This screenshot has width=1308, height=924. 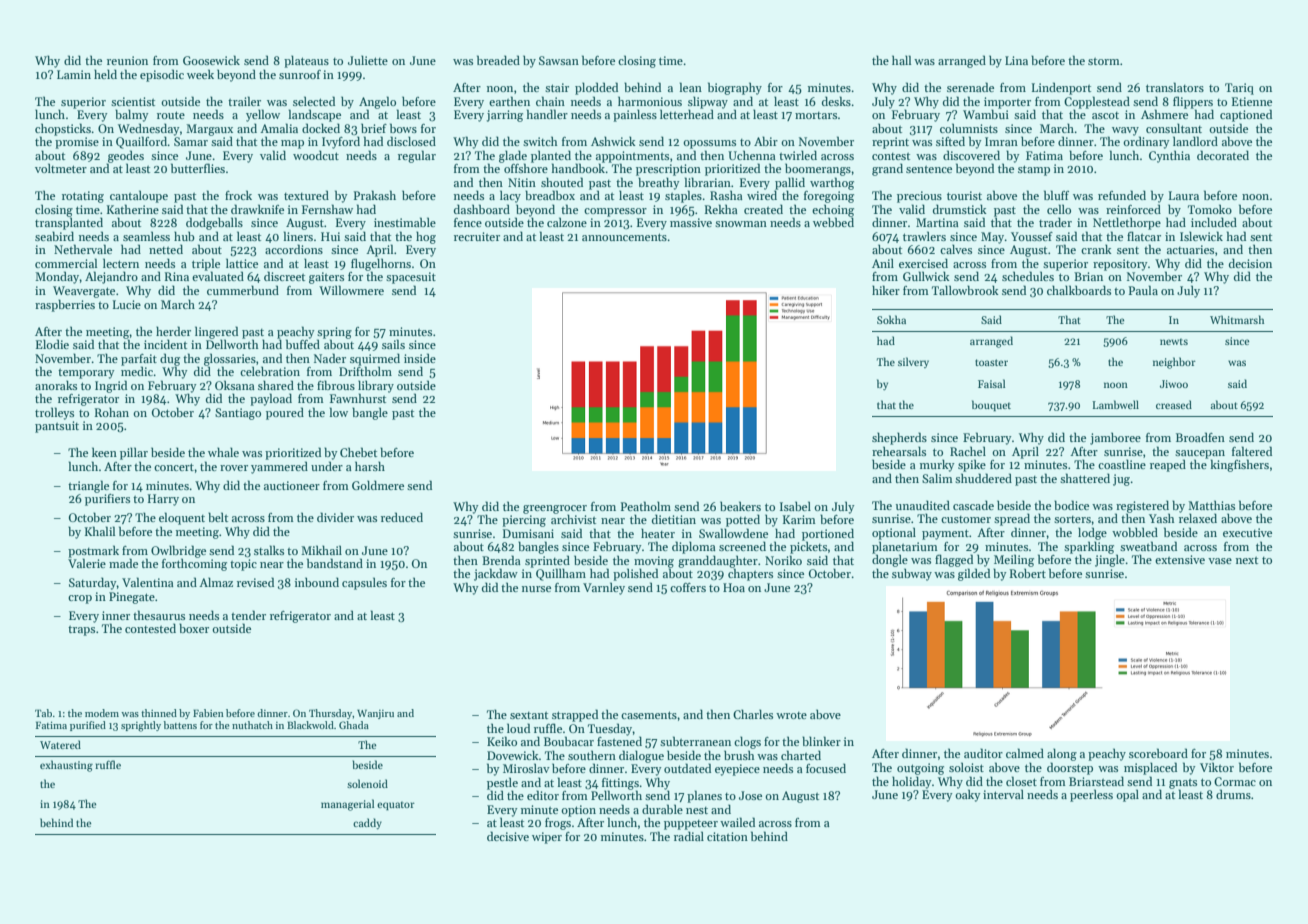 What do you see at coordinates (194, 628) in the screenshot?
I see `boxer` at bounding box center [194, 628].
